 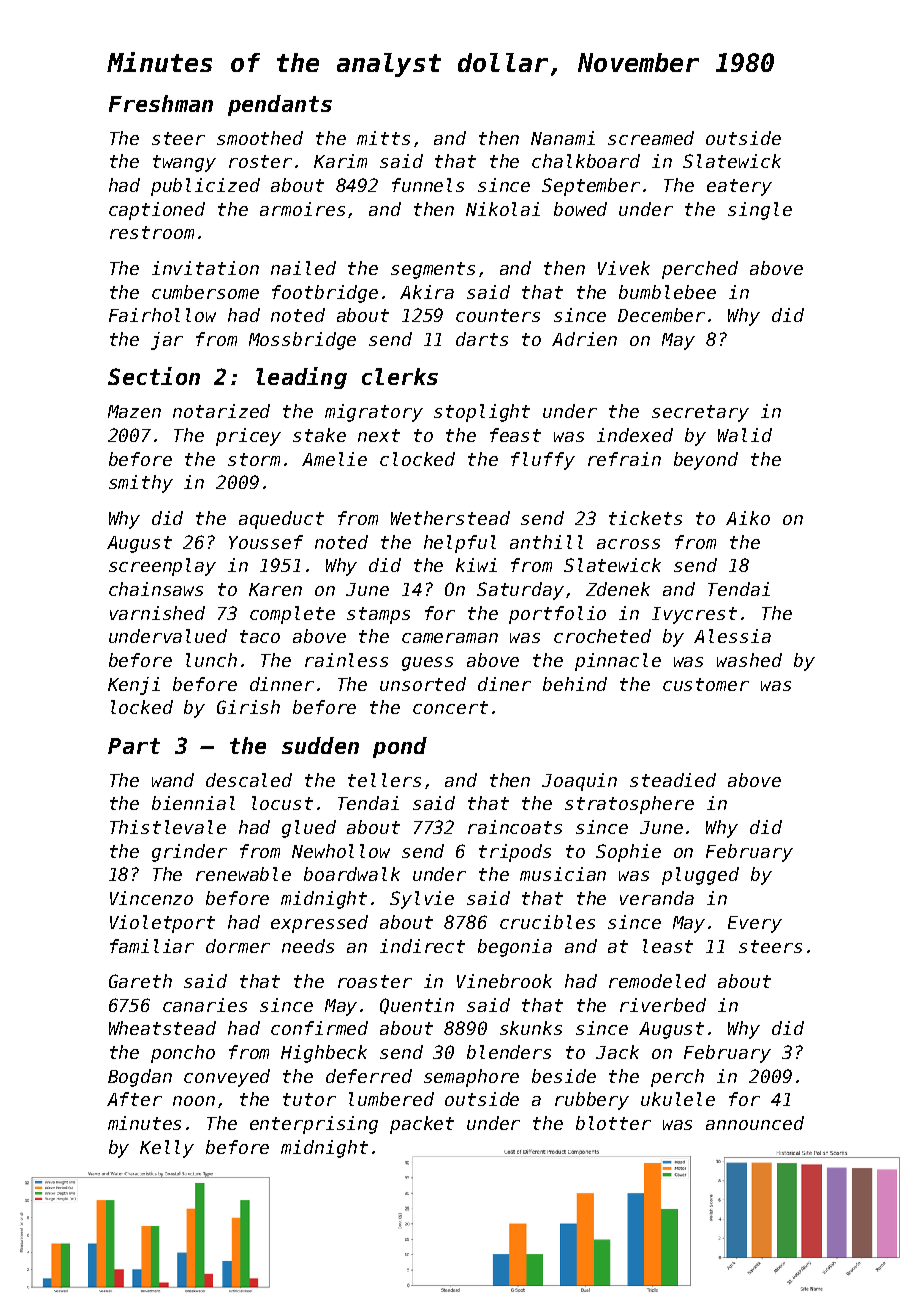 What do you see at coordinates (580, 209) in the document?
I see `bowed` at bounding box center [580, 209].
